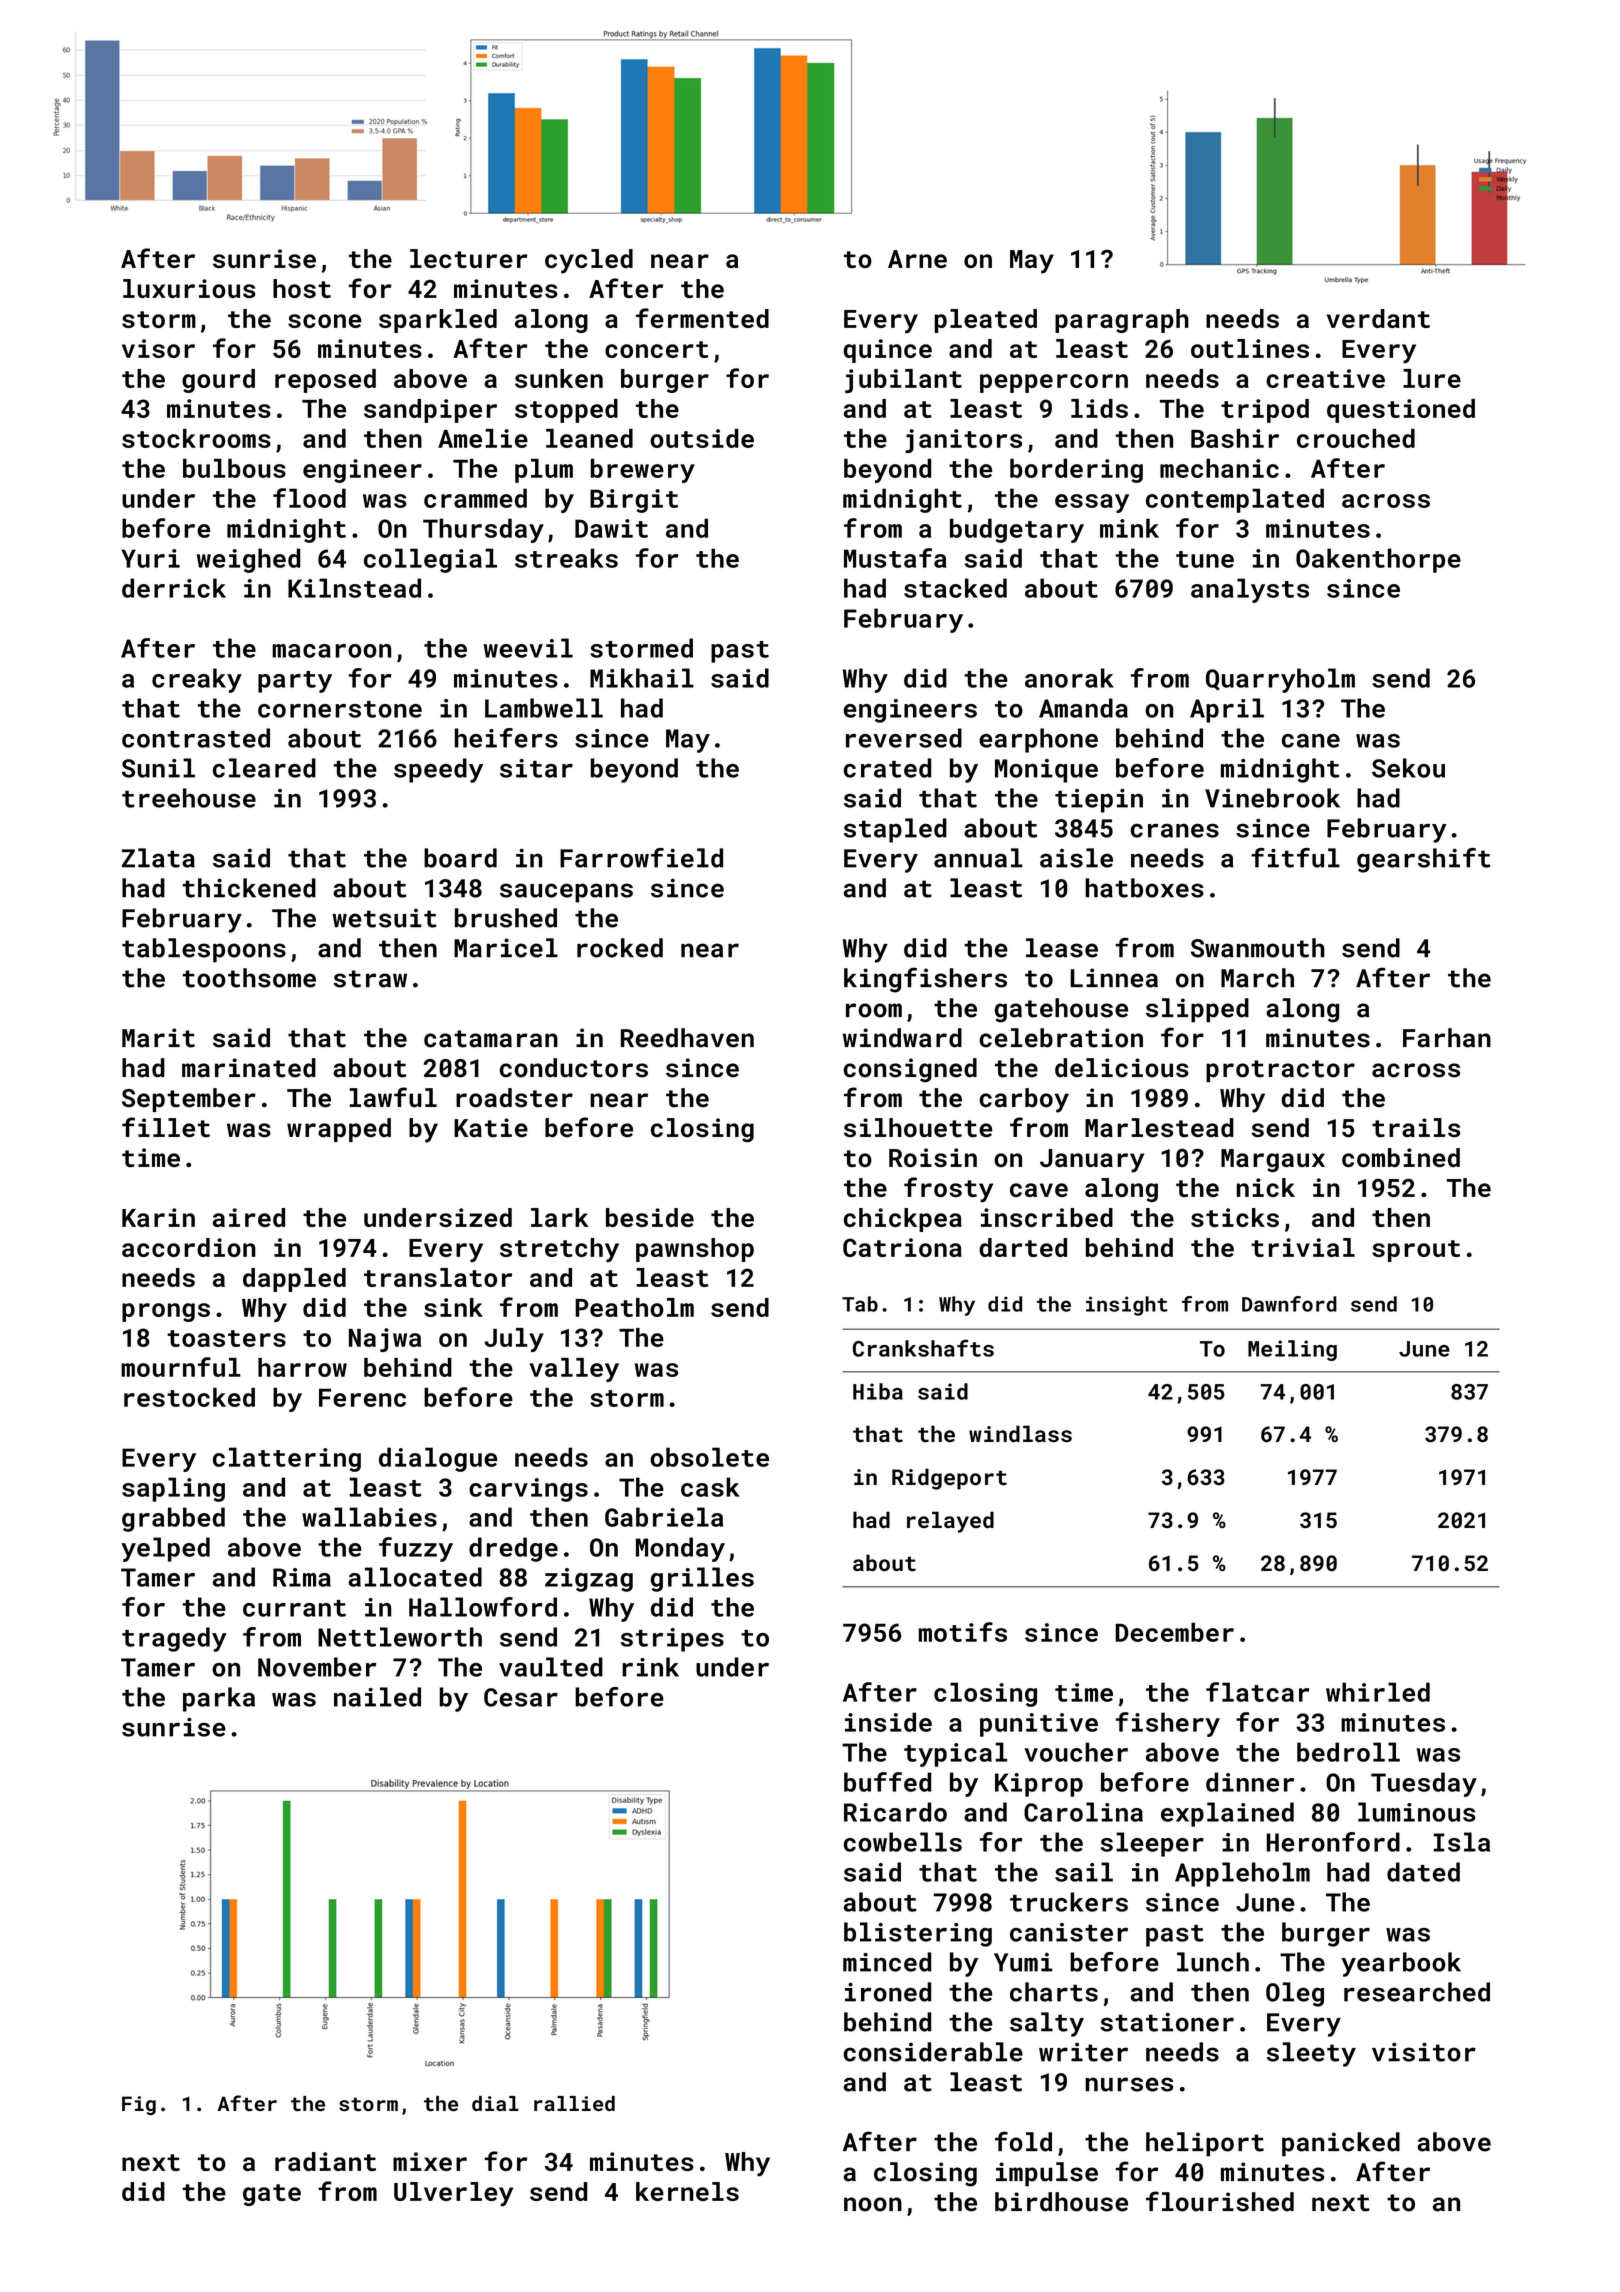 Image resolution: width=1620 pixels, height=2292 pixels. I want to click on Arne, so click(917, 259).
